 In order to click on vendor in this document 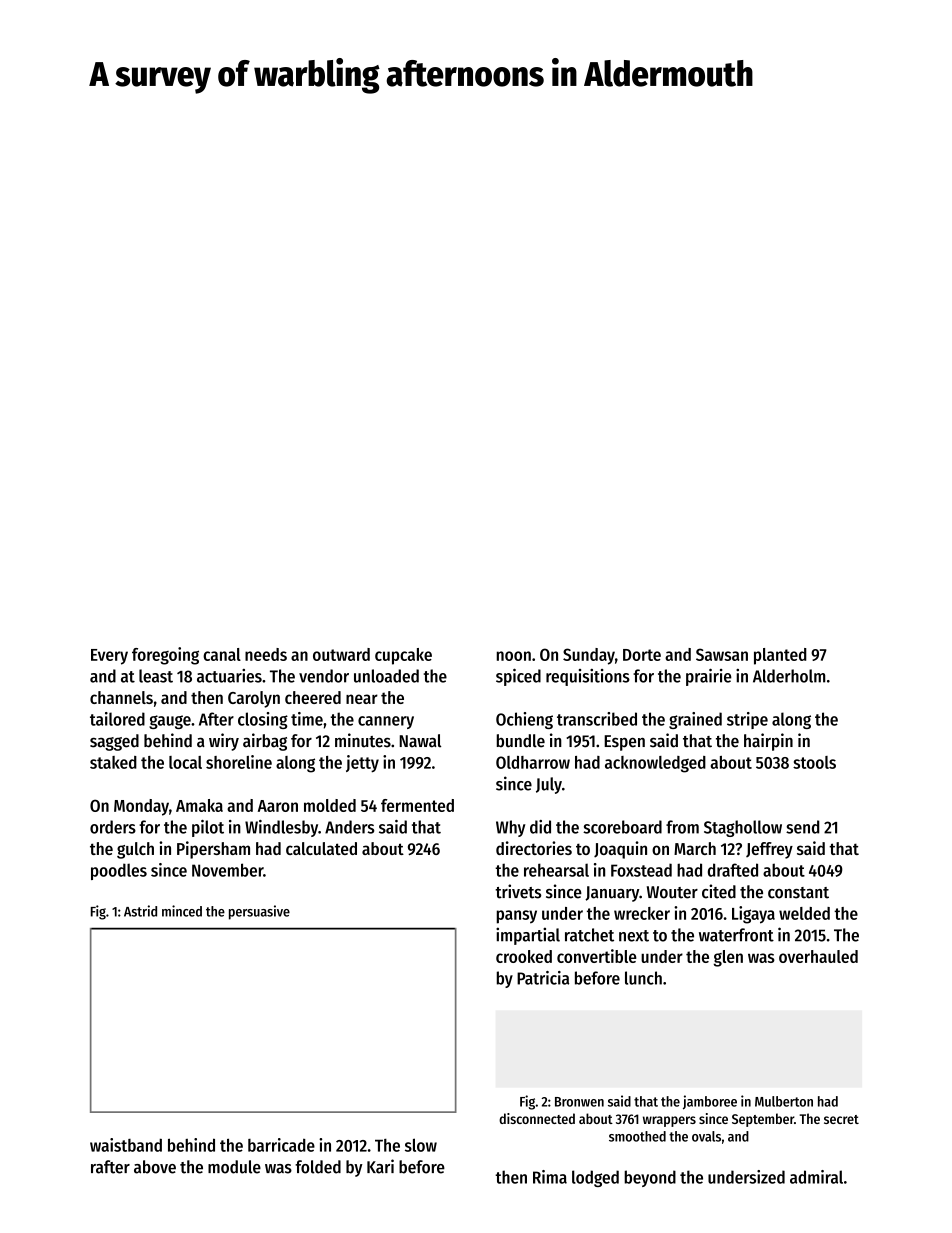, I will do `click(324, 676)`.
